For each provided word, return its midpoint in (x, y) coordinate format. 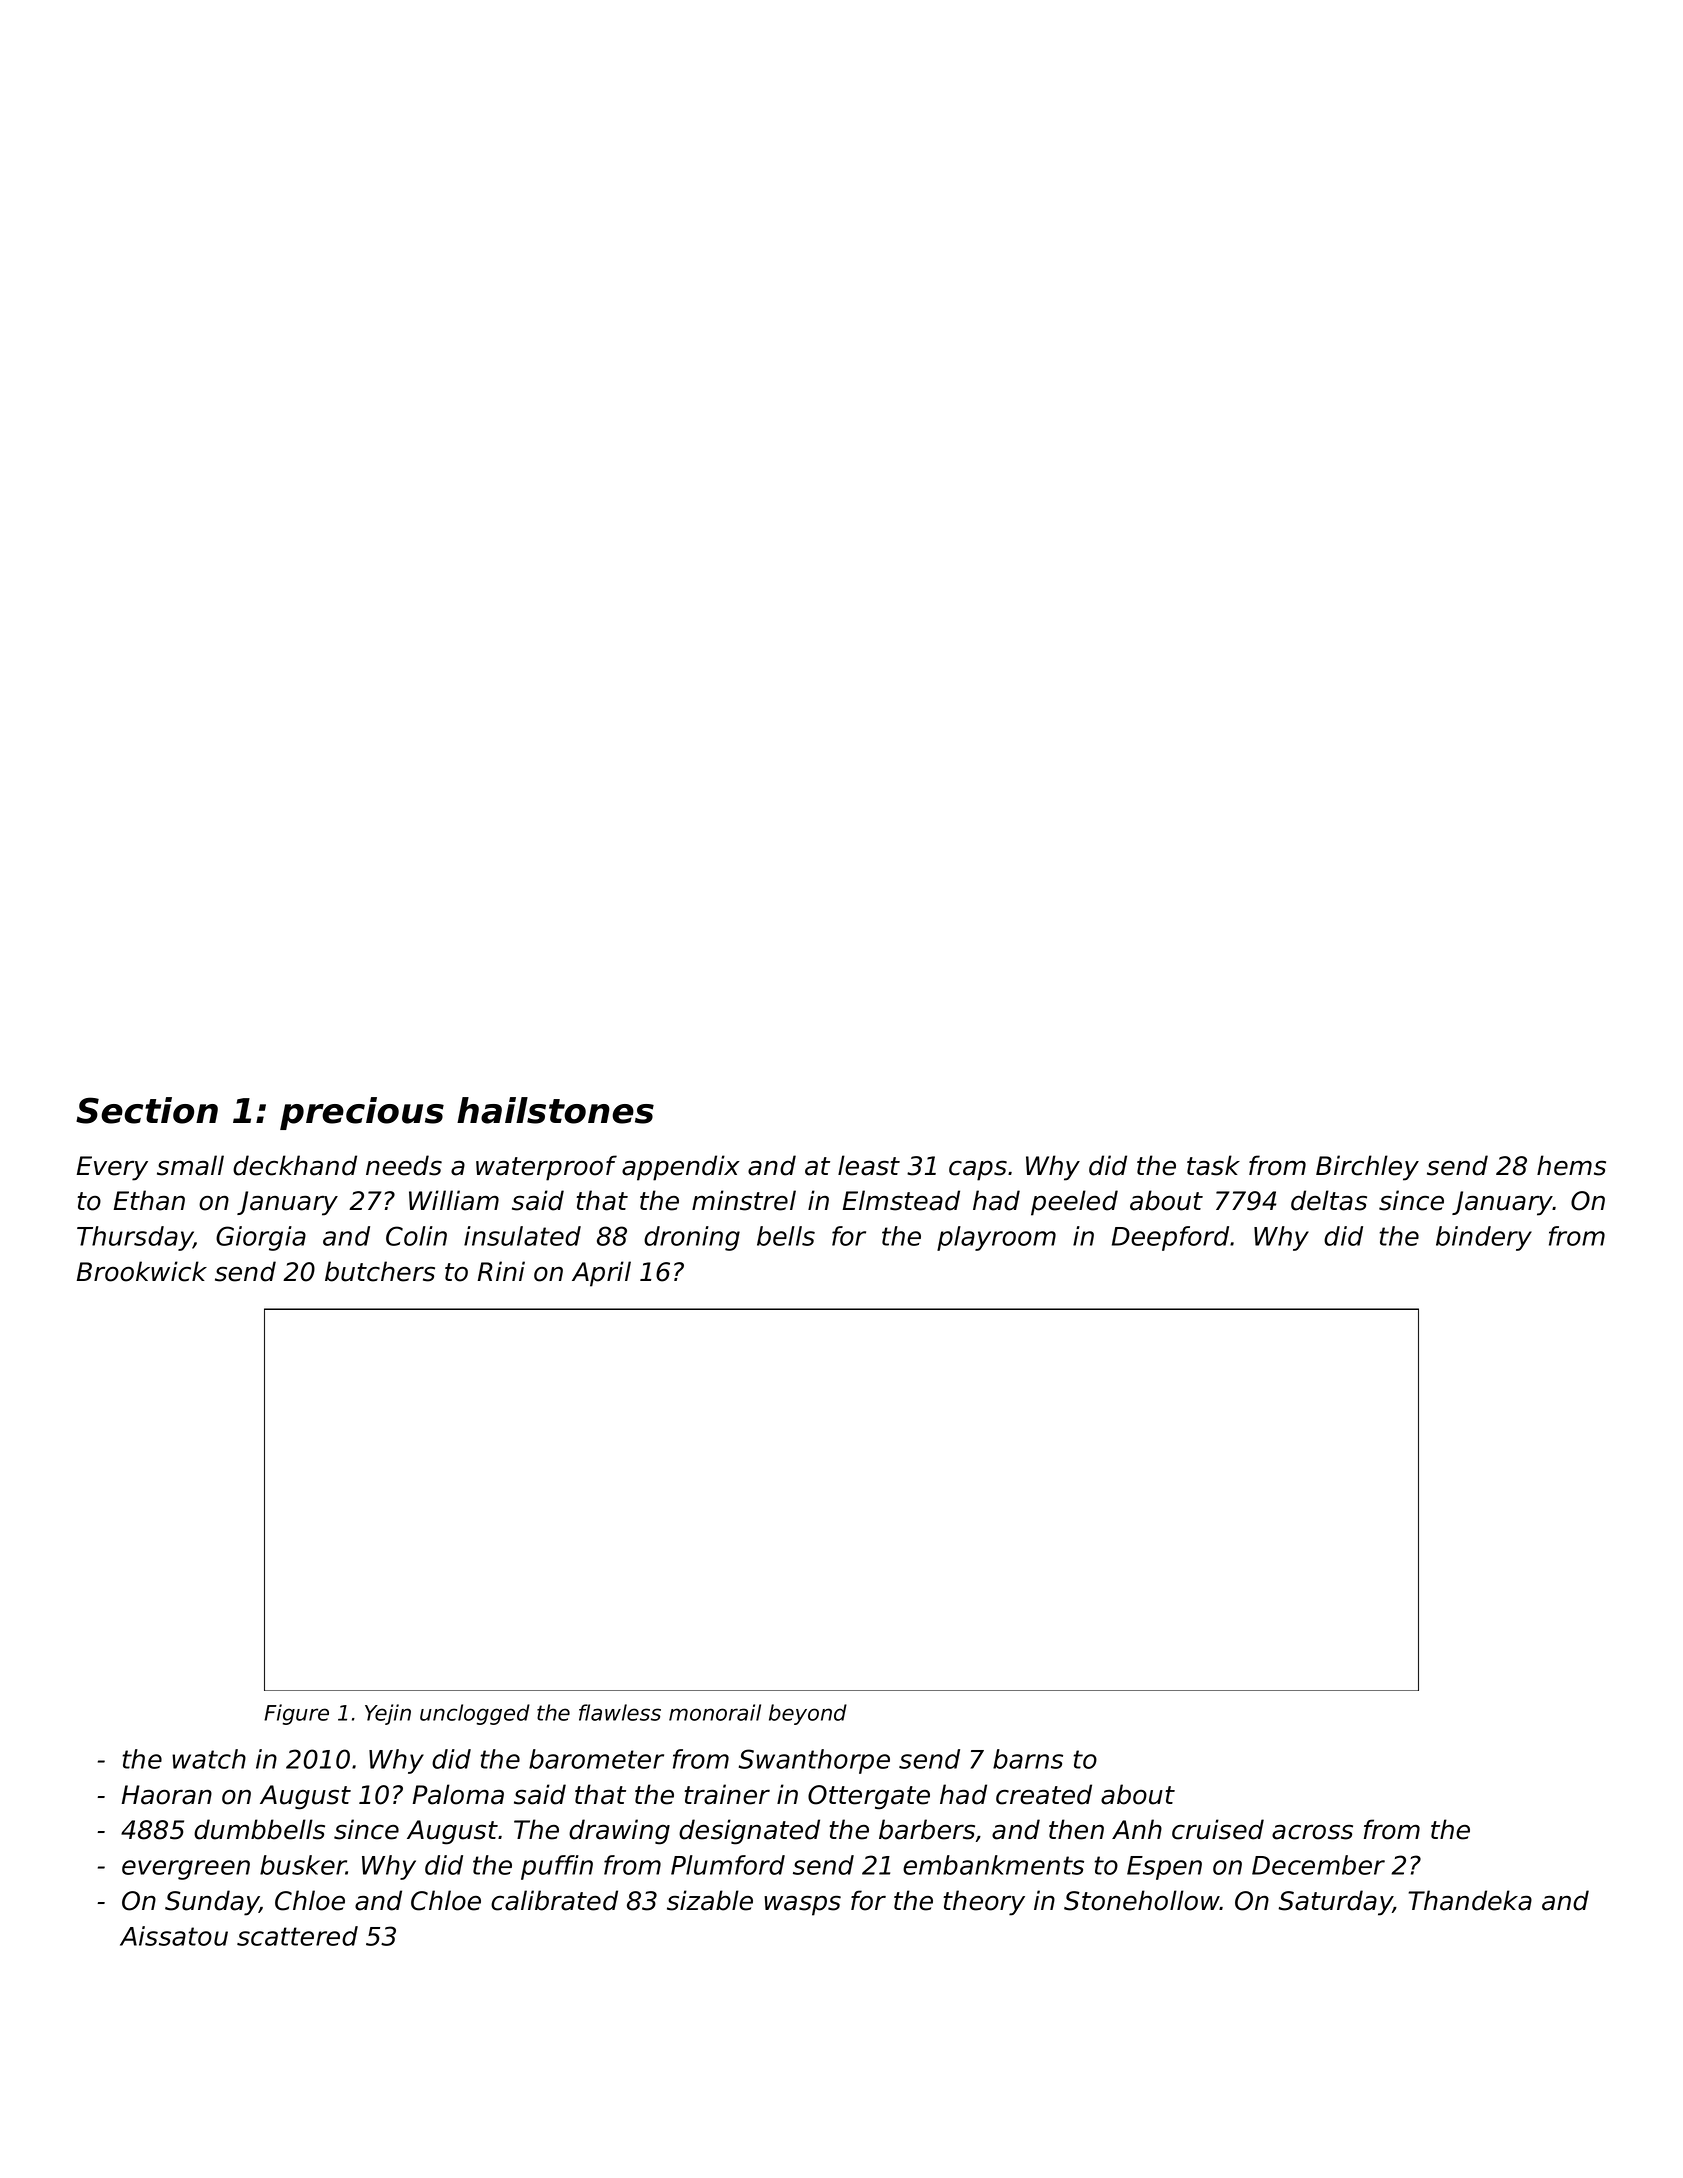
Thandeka (1470, 1900)
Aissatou (174, 1936)
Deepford (1170, 1238)
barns (1028, 1759)
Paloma (458, 1794)
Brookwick (142, 1271)
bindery (1484, 1238)
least (869, 1165)
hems (1571, 1165)
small (190, 1165)
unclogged (475, 1714)
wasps (802, 1905)
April (601, 1274)
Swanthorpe (814, 1761)
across (1312, 1832)
